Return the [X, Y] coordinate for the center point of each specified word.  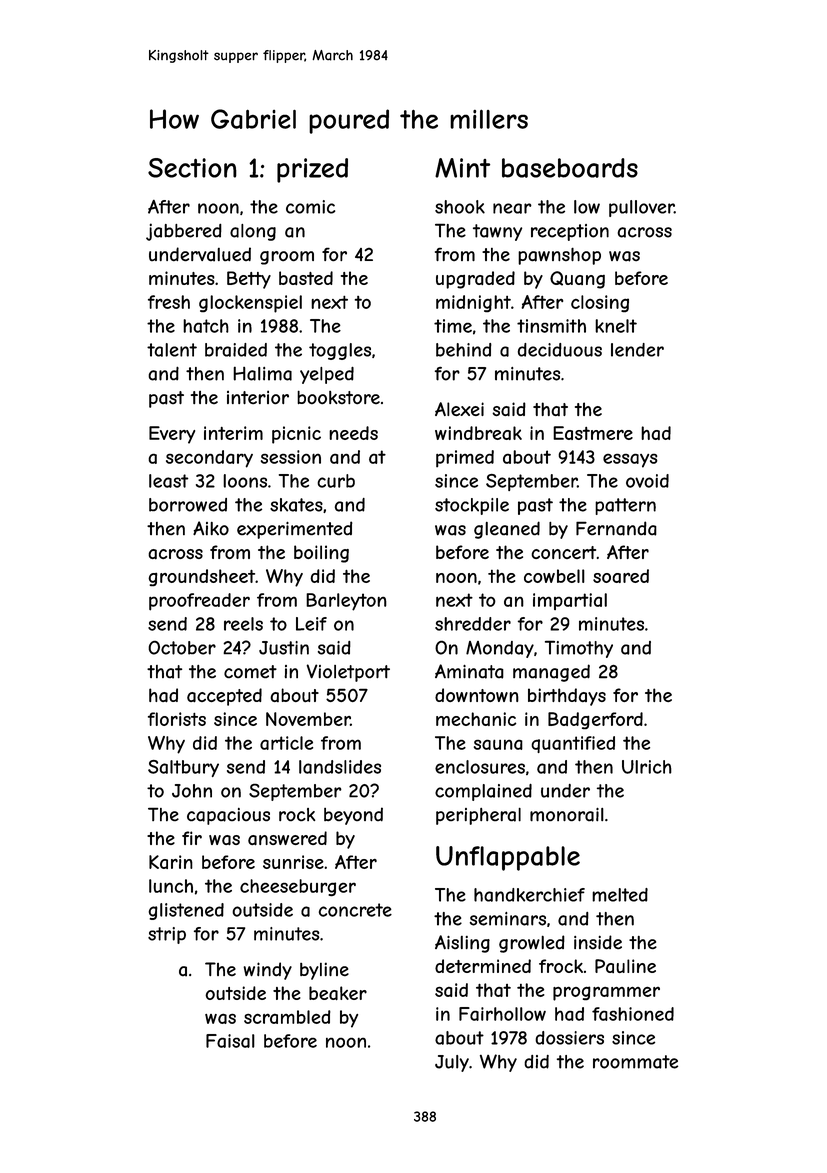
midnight [473, 303]
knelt [616, 326]
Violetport [348, 673]
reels [243, 624]
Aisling [462, 944]
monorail [567, 815]
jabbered [184, 232]
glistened [186, 911]
